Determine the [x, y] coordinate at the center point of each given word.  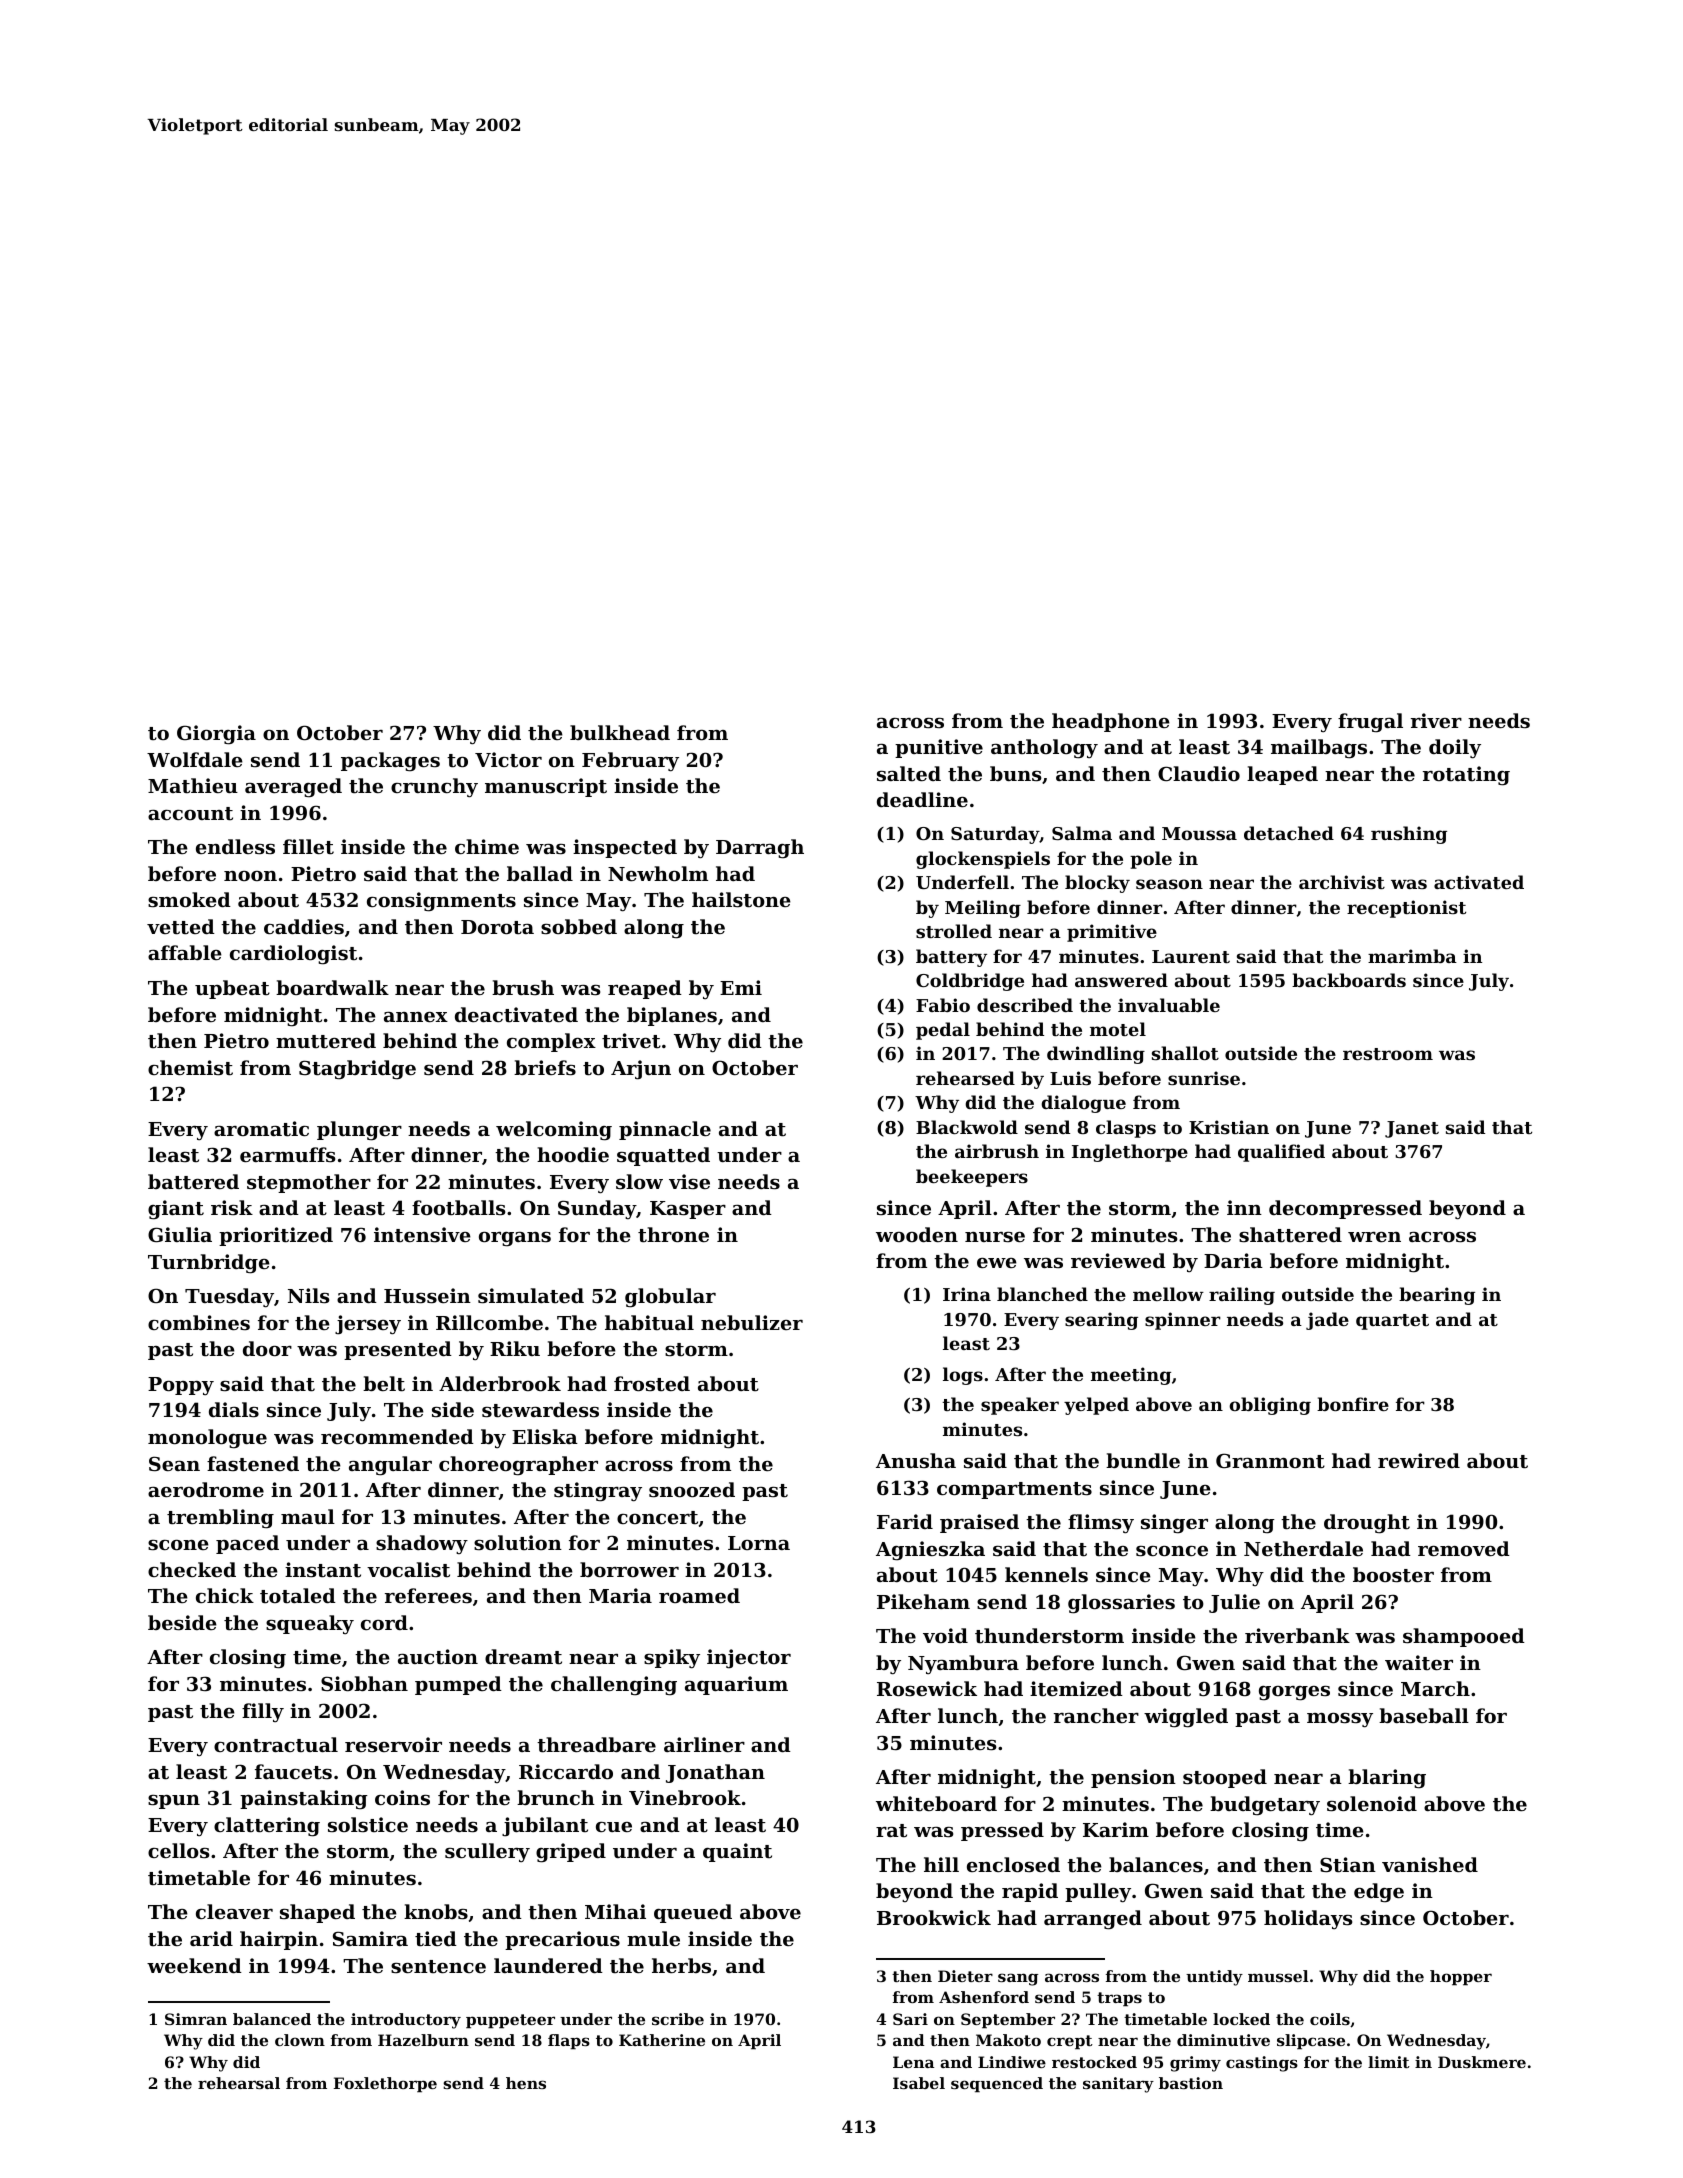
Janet [1412, 1129]
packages [390, 762]
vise [689, 1181]
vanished [1430, 1865]
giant [176, 1210]
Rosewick [927, 1688]
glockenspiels [983, 860]
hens [526, 2083]
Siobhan [364, 1684]
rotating [1466, 776]
